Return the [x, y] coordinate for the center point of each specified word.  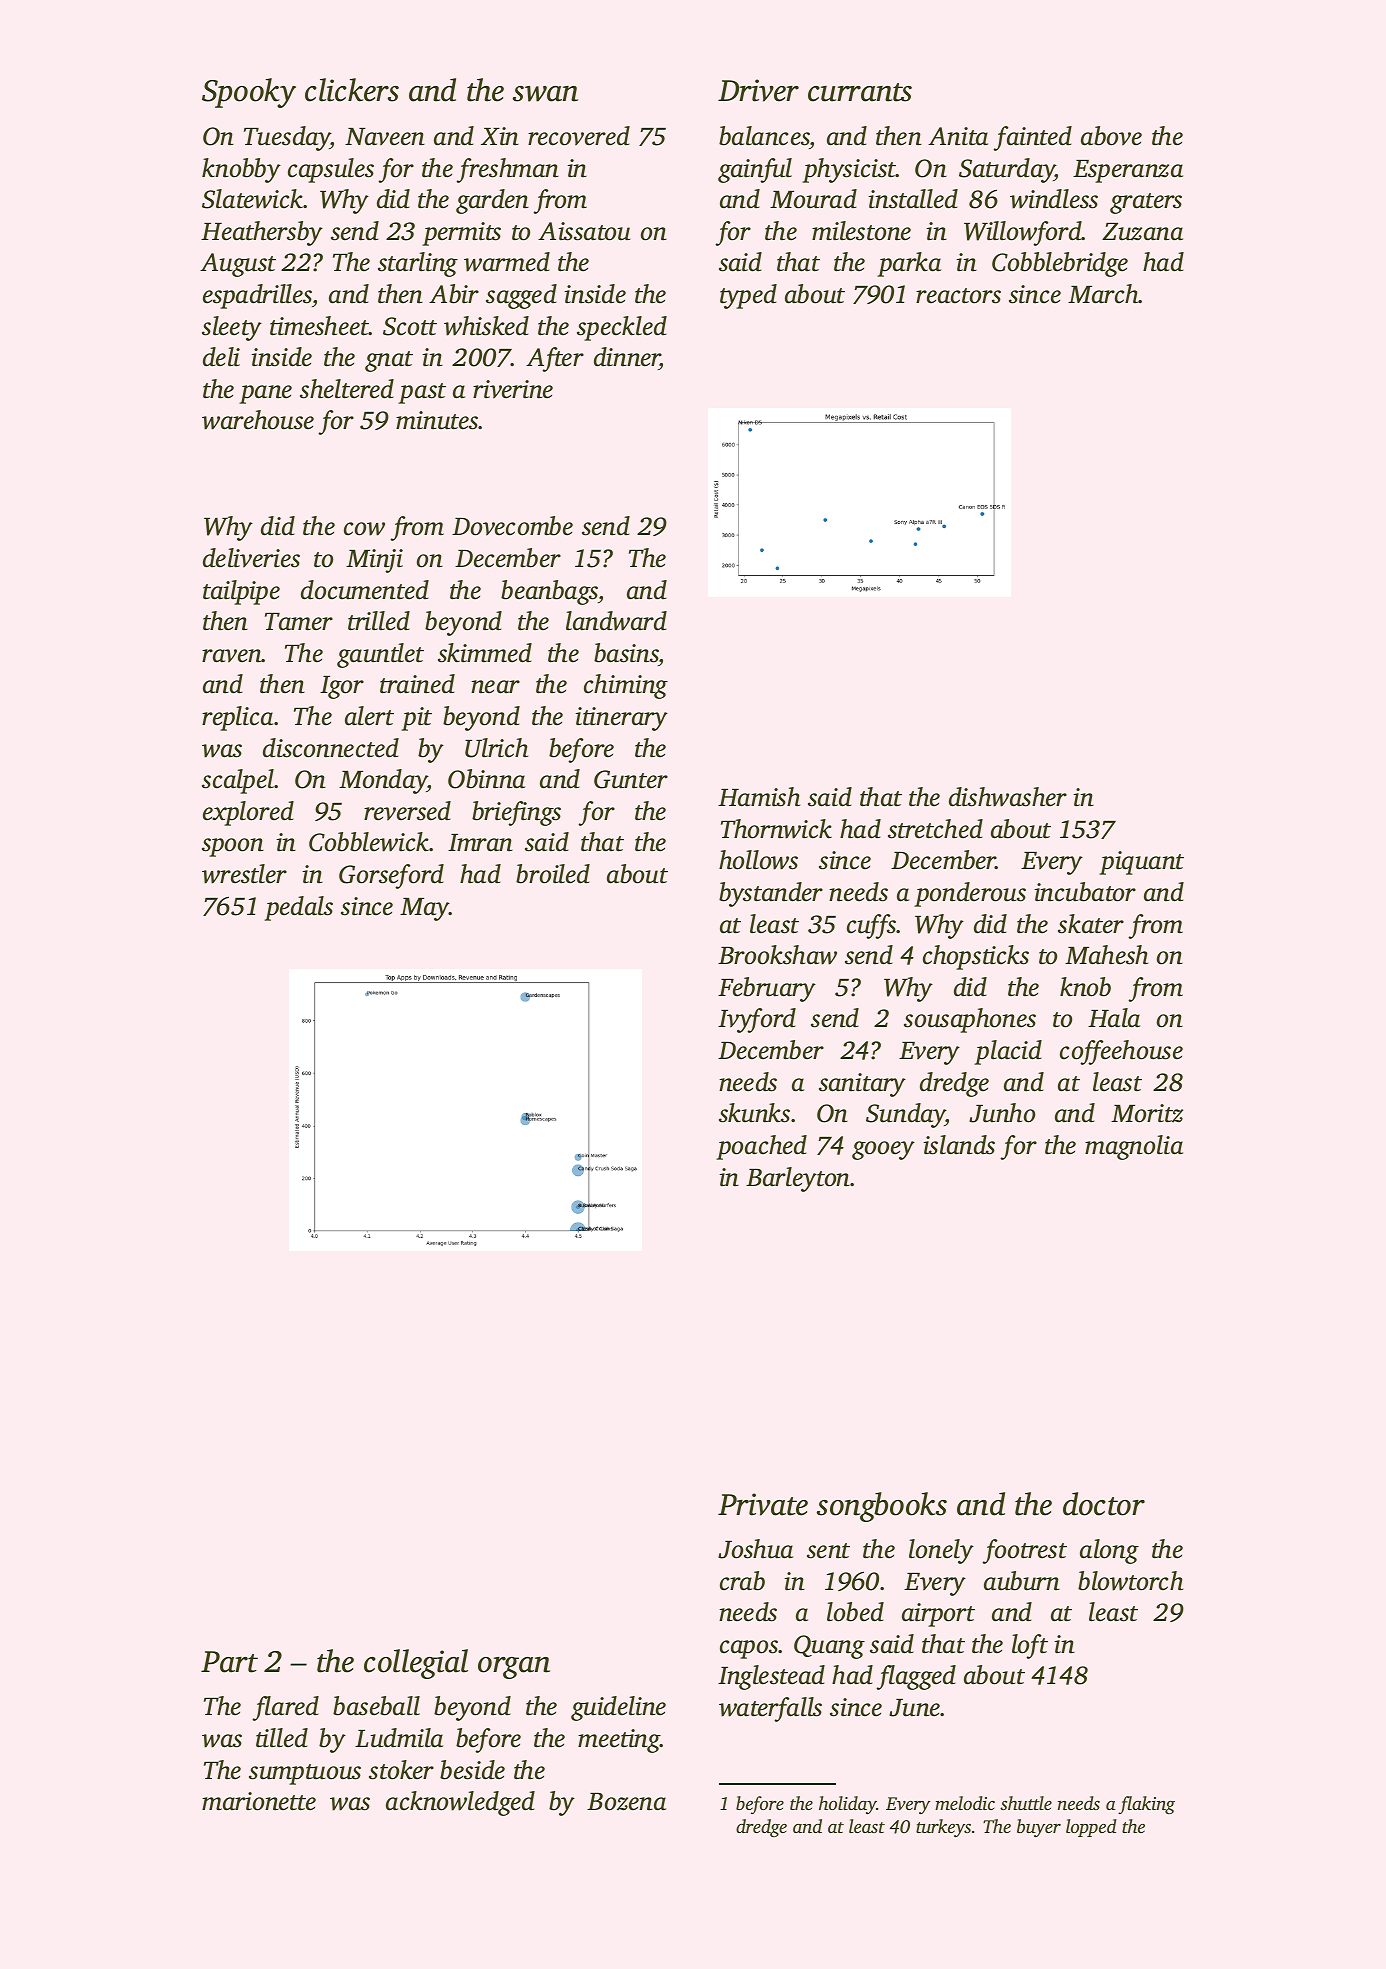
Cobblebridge [1060, 264]
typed [748, 296]
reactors [958, 296]
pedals [298, 908]
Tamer [299, 622]
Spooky [249, 93]
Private [763, 1504]
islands [959, 1145]
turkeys [943, 1828]
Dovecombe [512, 526]
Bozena [626, 1802]
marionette [259, 1801]
